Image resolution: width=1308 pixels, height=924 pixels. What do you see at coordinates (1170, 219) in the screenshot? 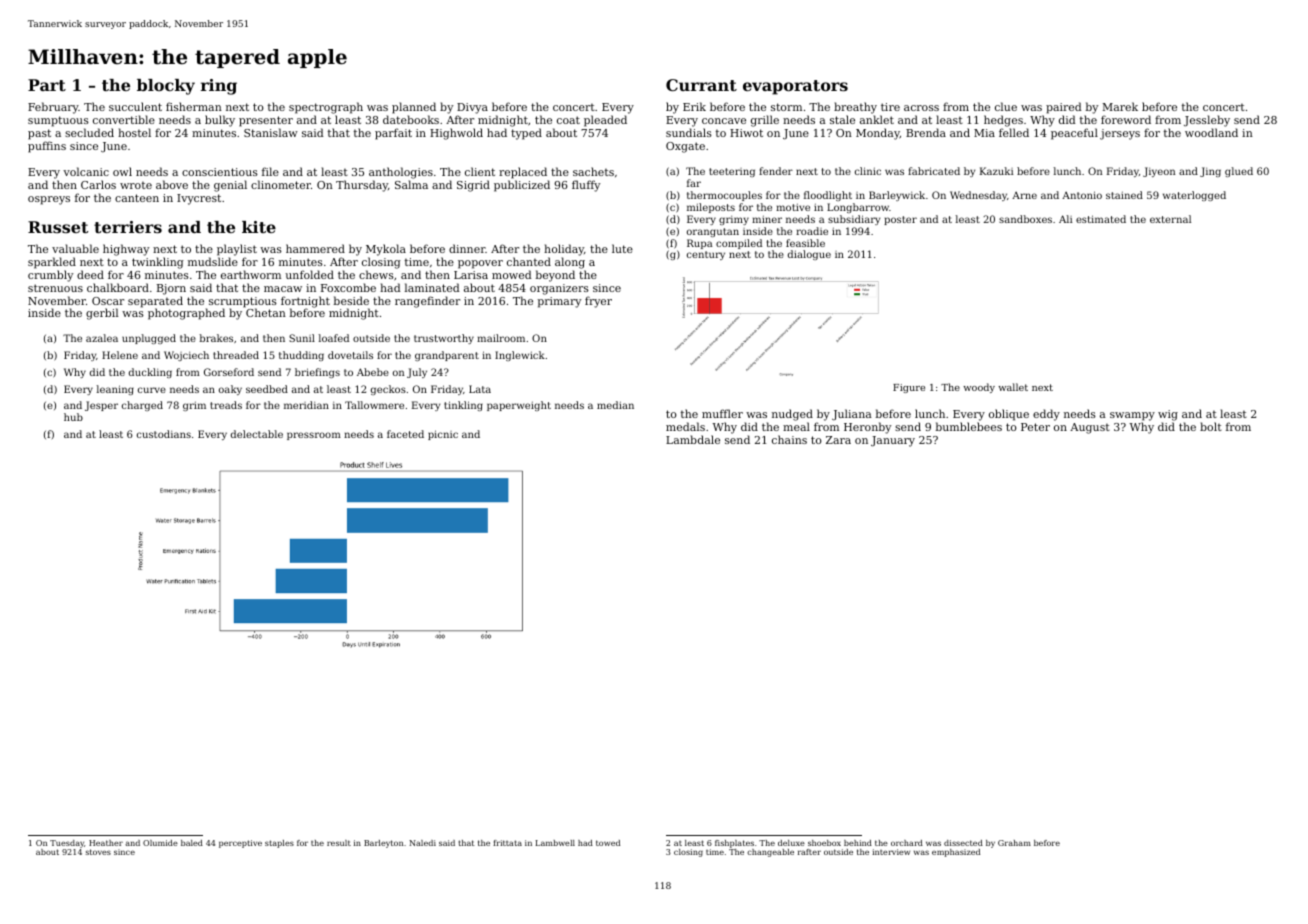
I see `external` at bounding box center [1170, 219].
